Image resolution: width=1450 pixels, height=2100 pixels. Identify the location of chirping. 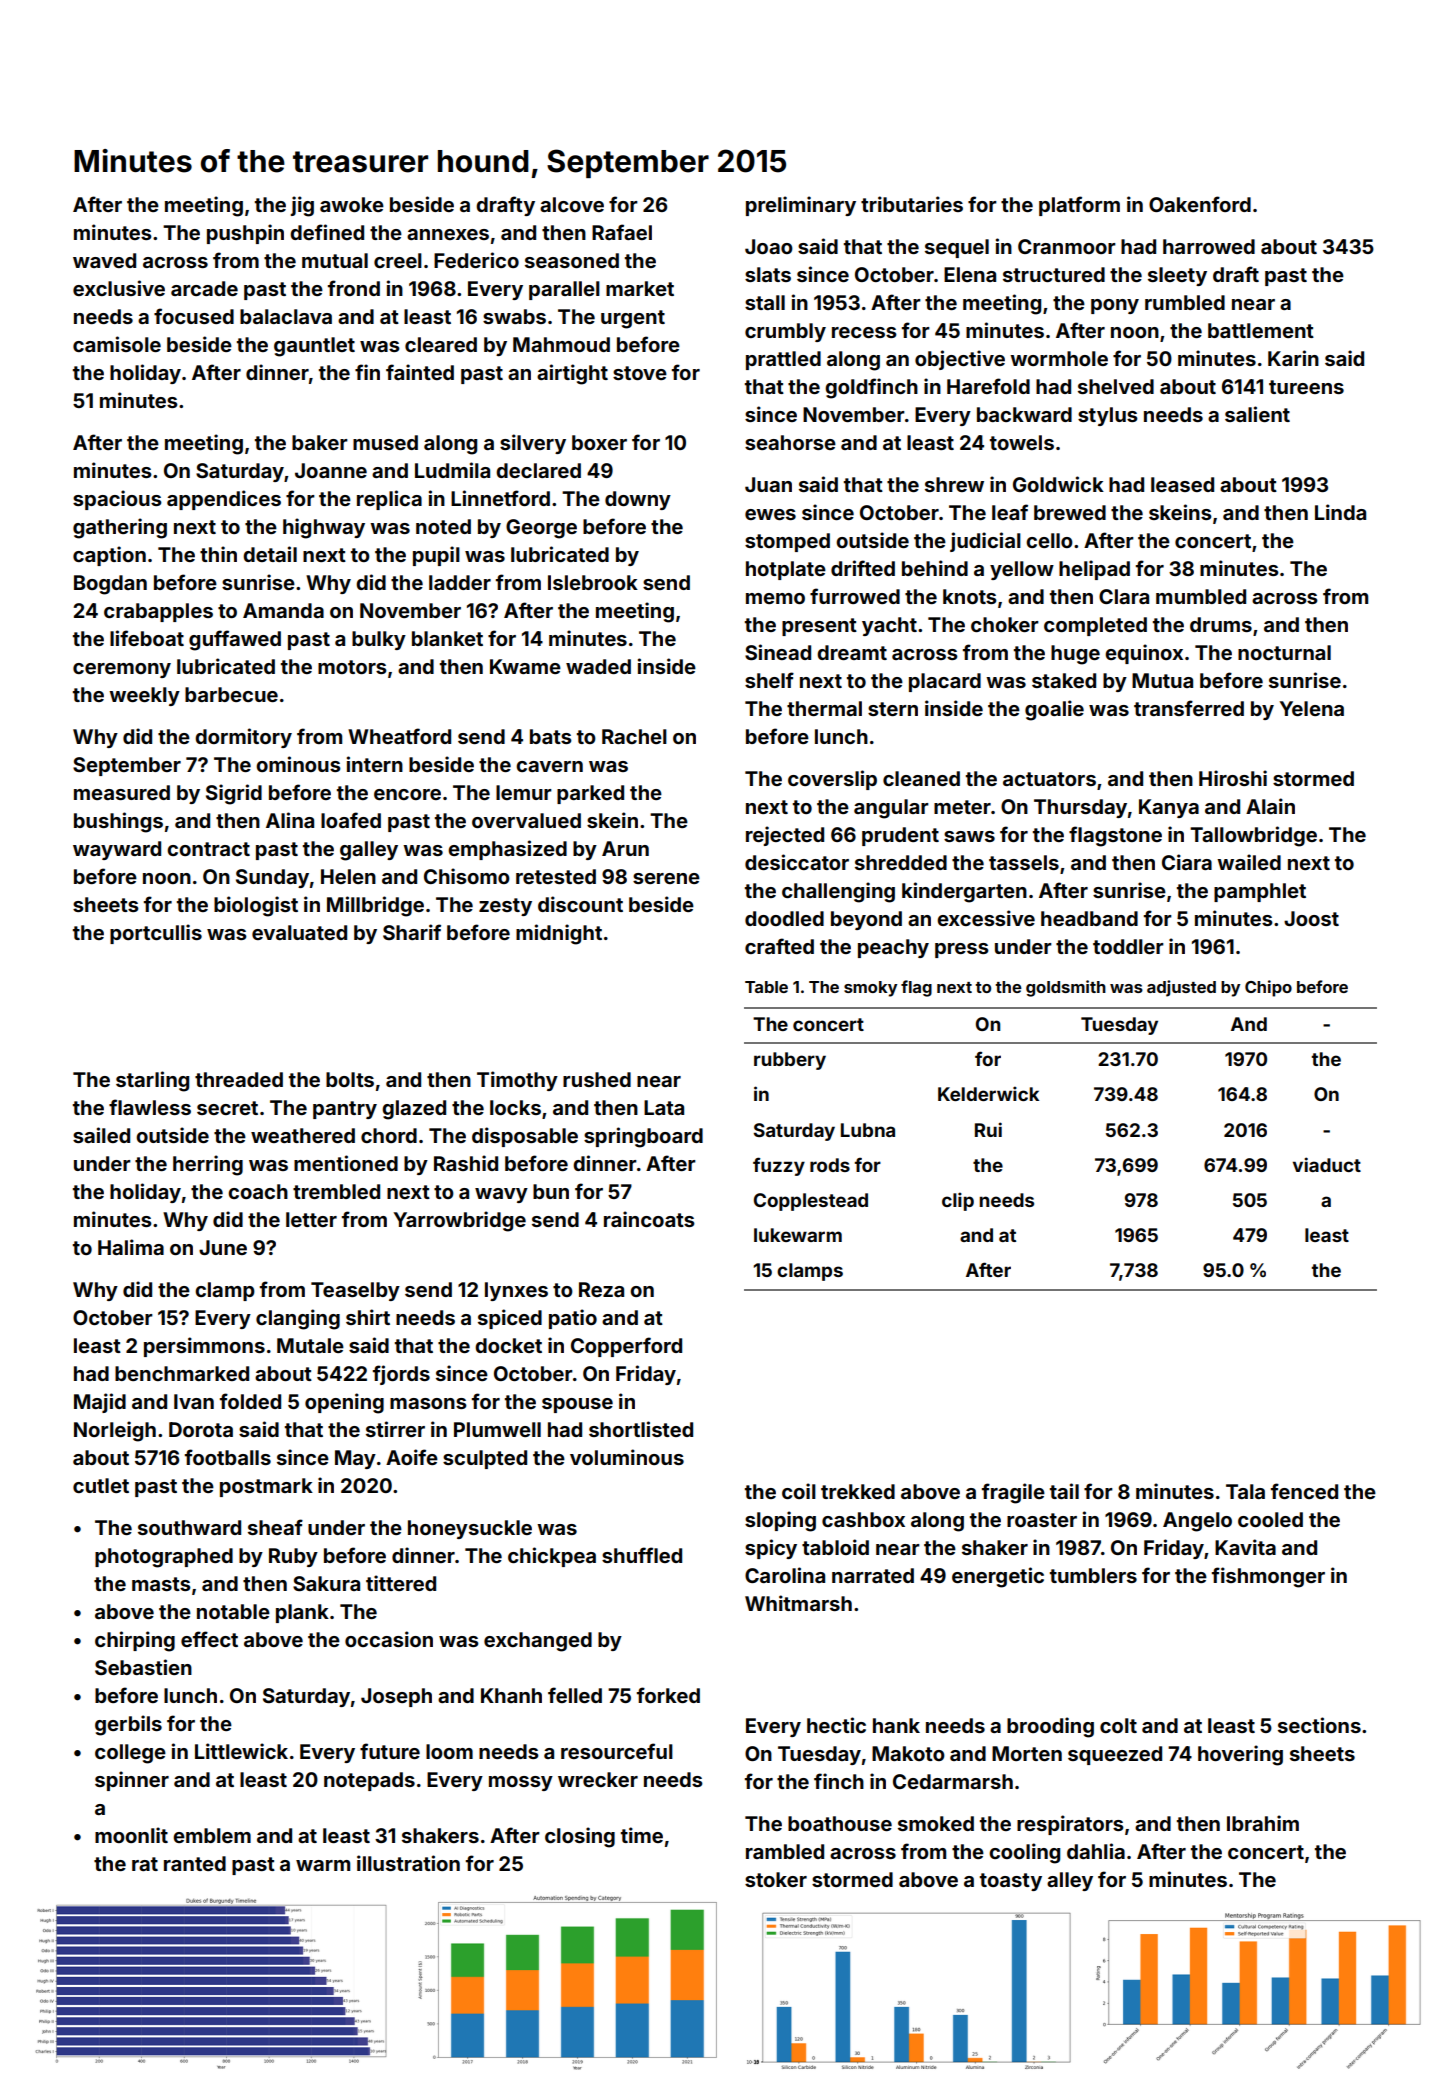
(135, 1641).
